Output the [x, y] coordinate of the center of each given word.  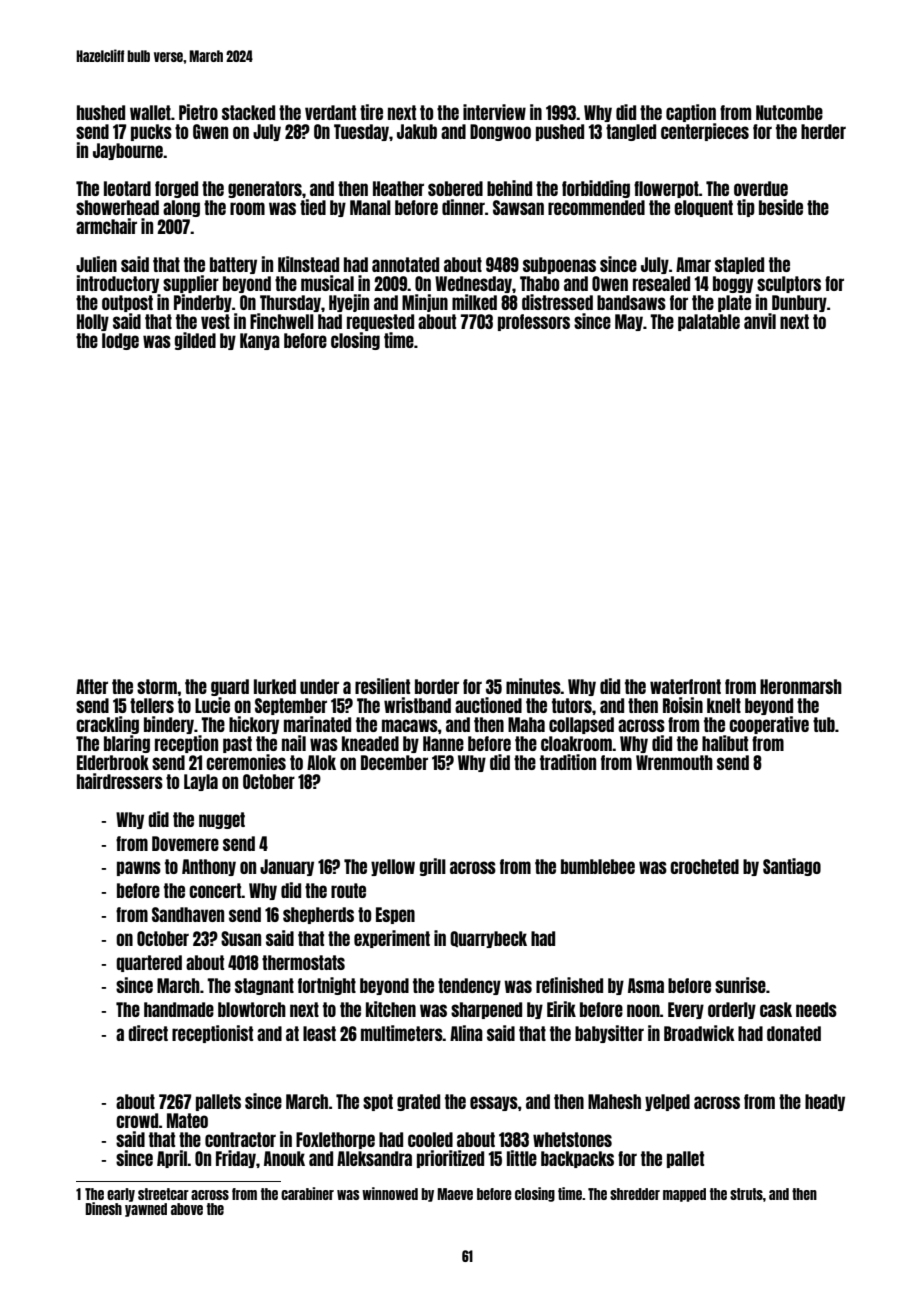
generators [265, 189]
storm [157, 686]
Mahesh [614, 1101]
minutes [533, 686]
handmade [179, 1009]
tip [746, 208]
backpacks [577, 1159]
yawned [146, 1210]
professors [534, 322]
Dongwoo [500, 132]
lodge [120, 341]
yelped [667, 1102]
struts [746, 1194]
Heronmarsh [801, 686]
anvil [760, 321]
